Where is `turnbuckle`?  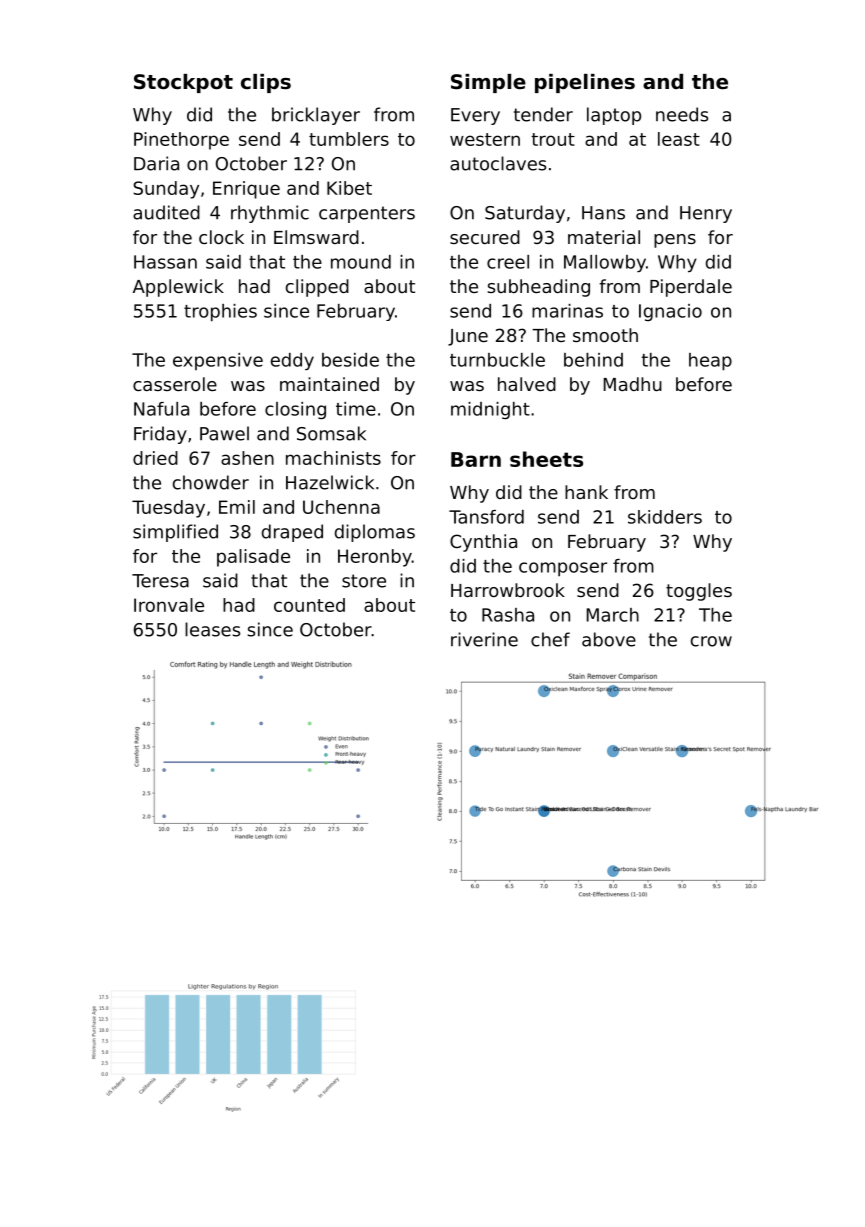
turnbuckle is located at coordinates (497, 360).
